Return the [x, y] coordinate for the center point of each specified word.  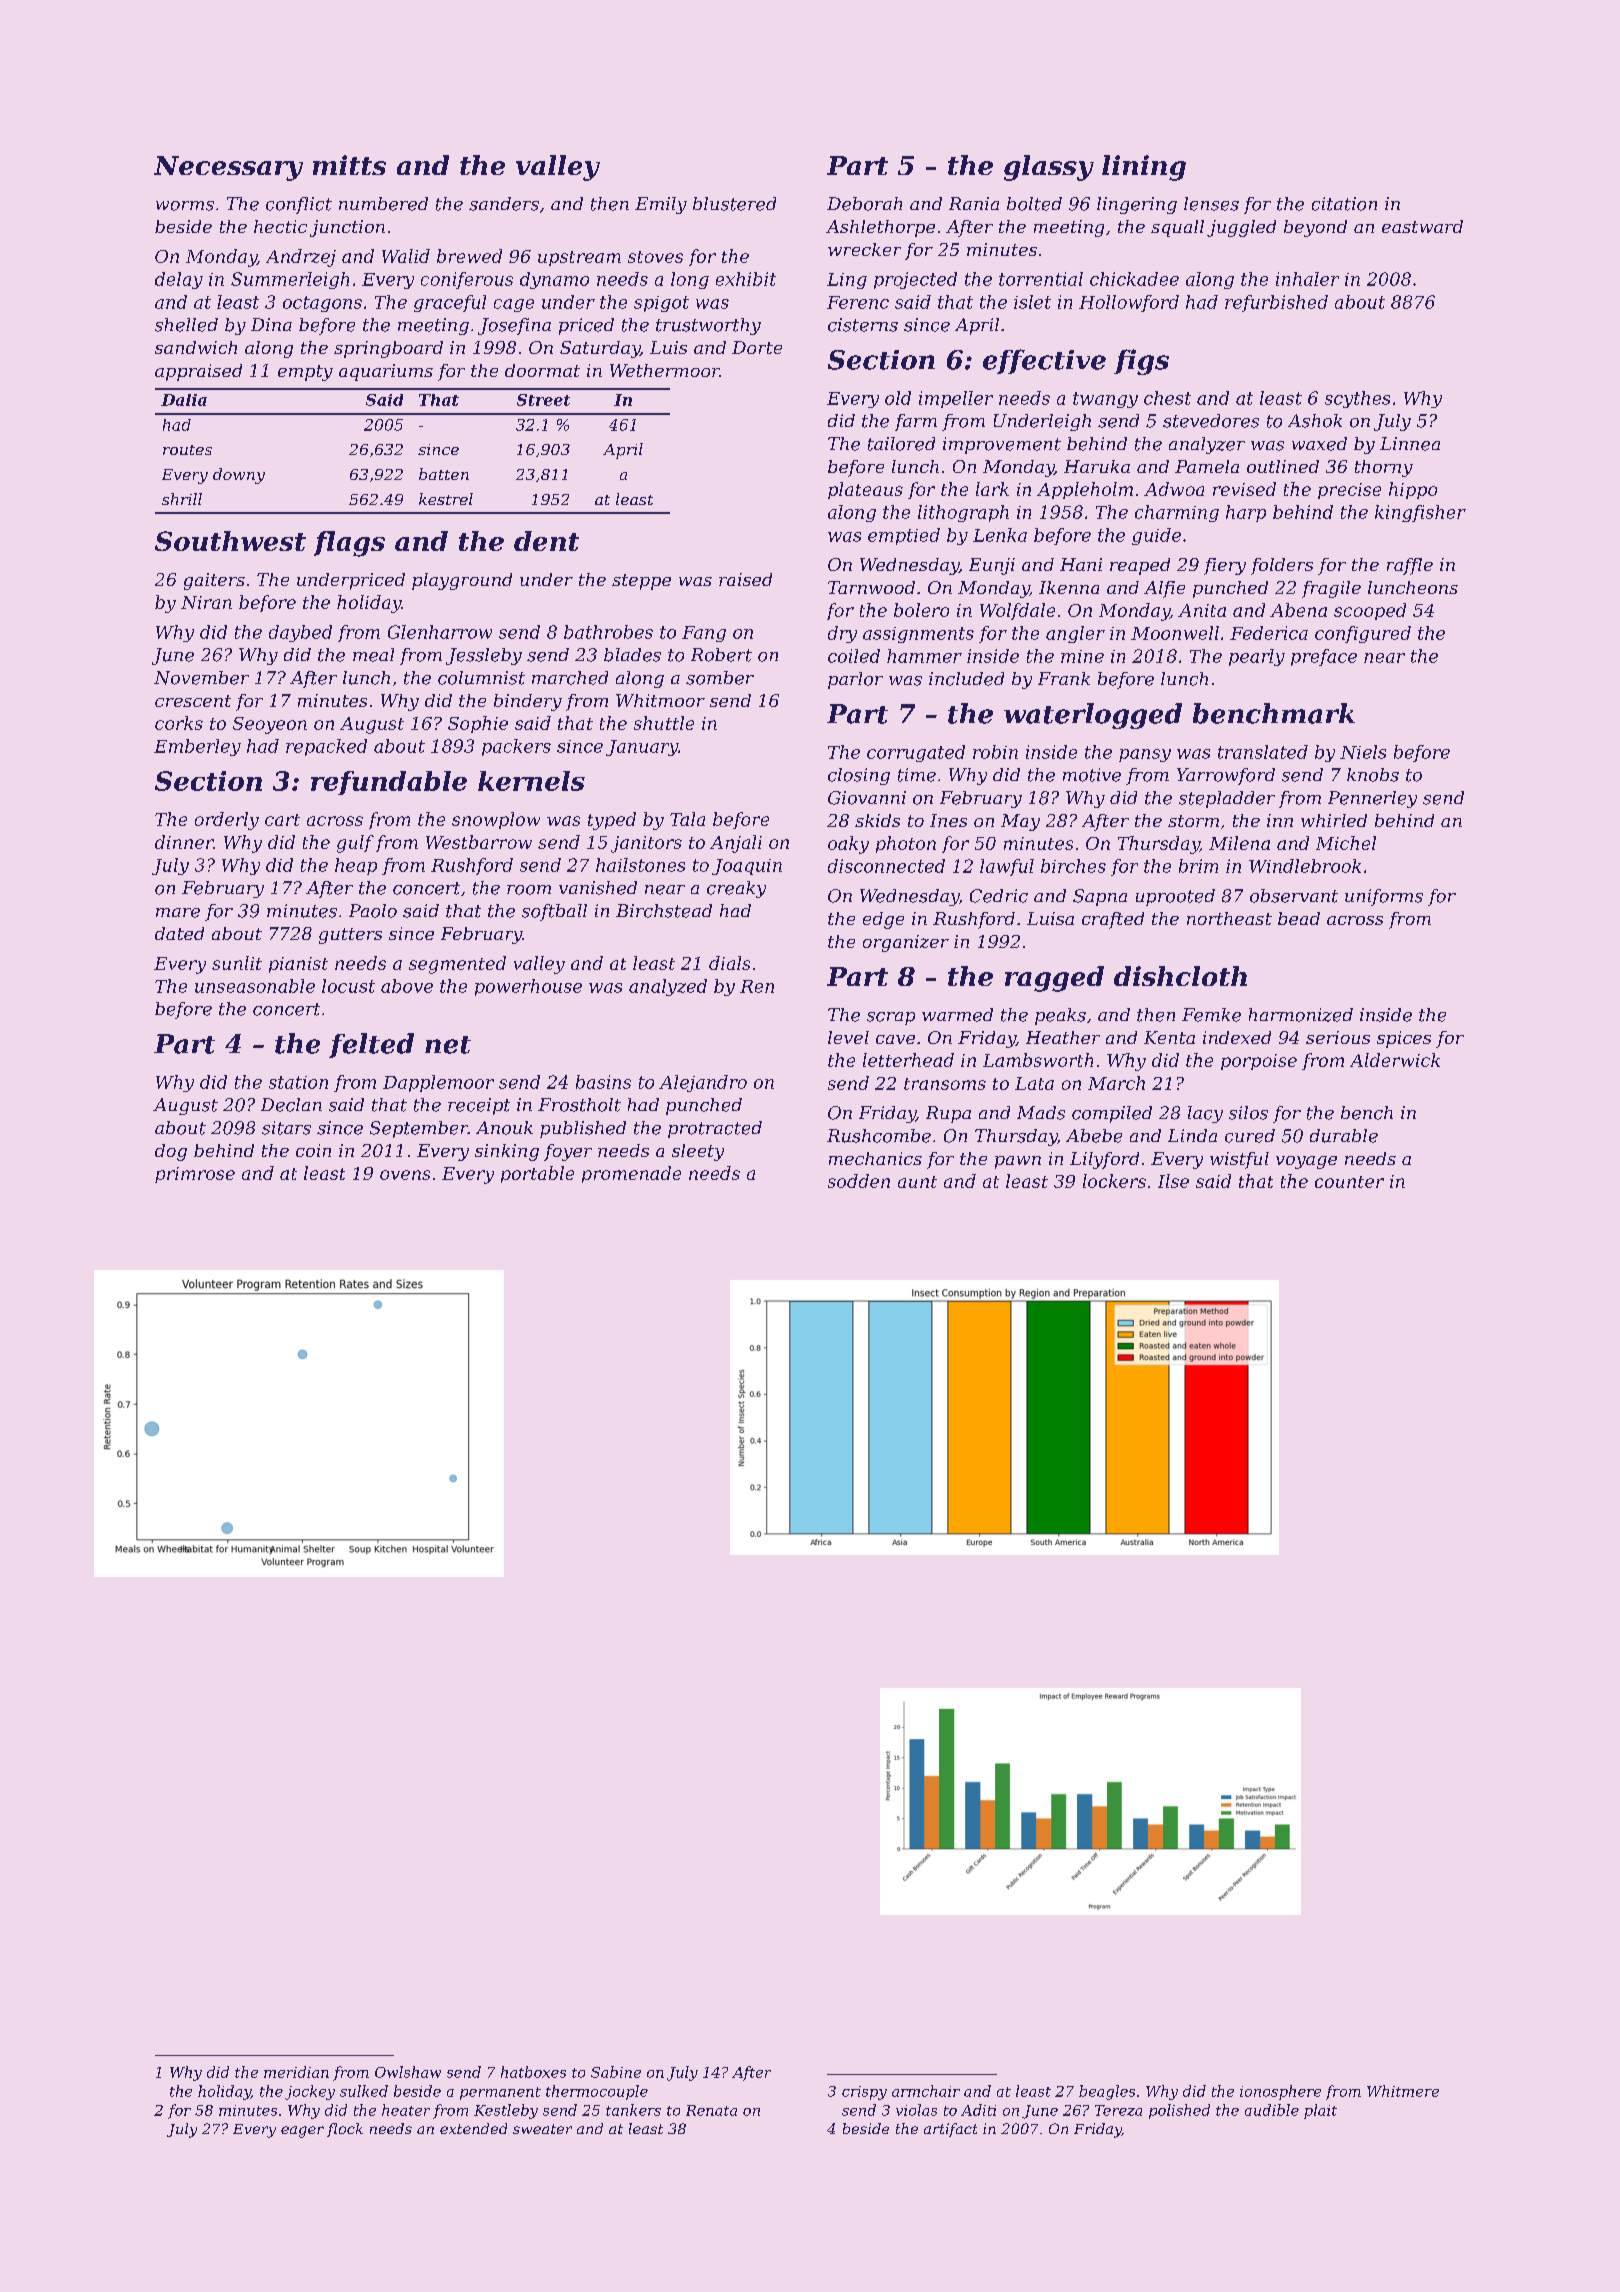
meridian [296, 2072]
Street [543, 400]
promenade [631, 1174]
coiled [854, 656]
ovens [405, 1175]
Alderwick [1395, 1060]
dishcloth [1180, 976]
